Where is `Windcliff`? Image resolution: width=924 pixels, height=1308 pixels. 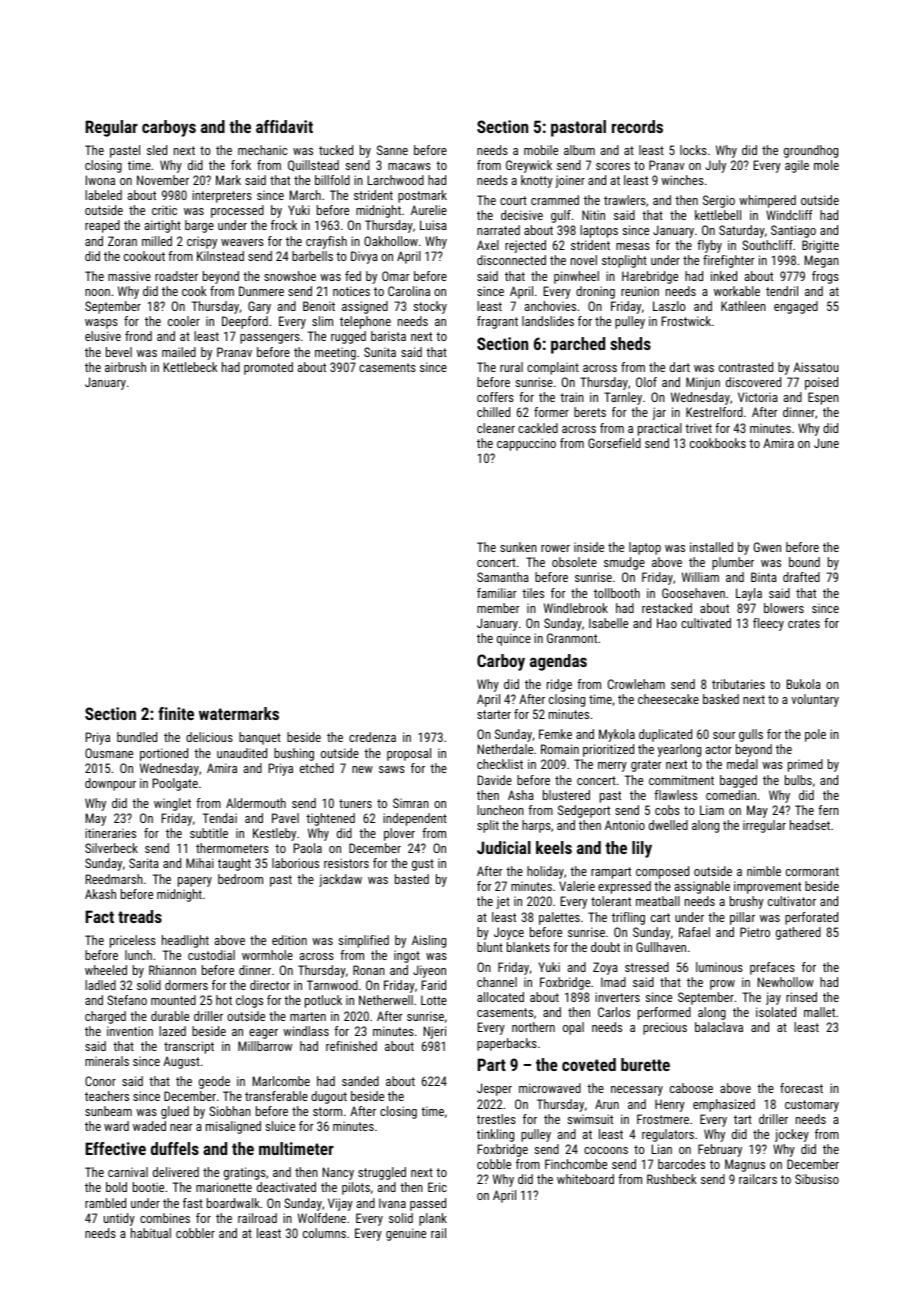 Windcliff is located at coordinates (789, 215).
